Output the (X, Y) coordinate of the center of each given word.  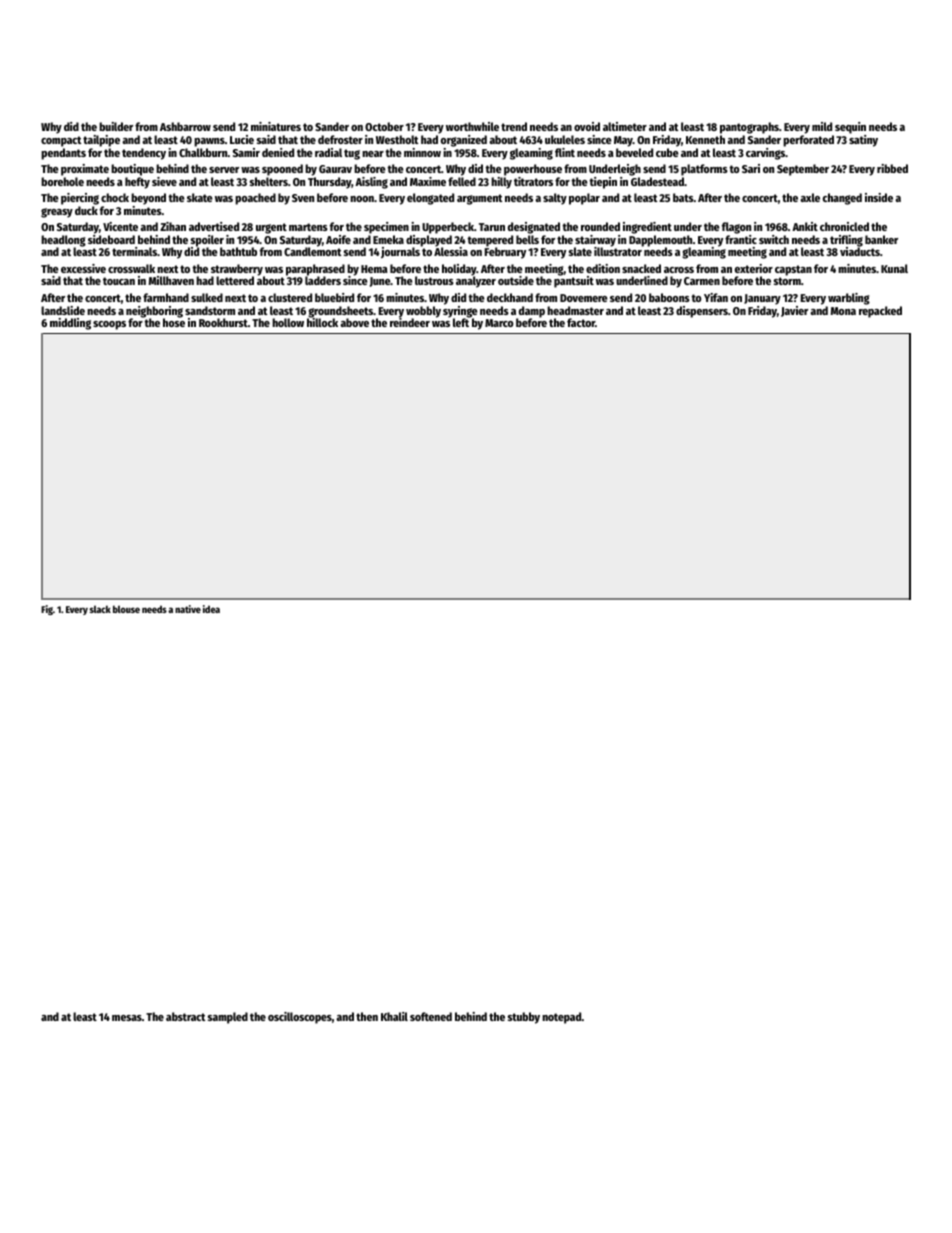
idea (211, 609)
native (188, 609)
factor (581, 322)
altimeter (625, 126)
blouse (126, 609)
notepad (562, 1018)
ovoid (587, 126)
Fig (47, 610)
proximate (85, 170)
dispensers (702, 312)
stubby (524, 1018)
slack (100, 609)
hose (174, 322)
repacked (880, 312)
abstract (185, 1016)
